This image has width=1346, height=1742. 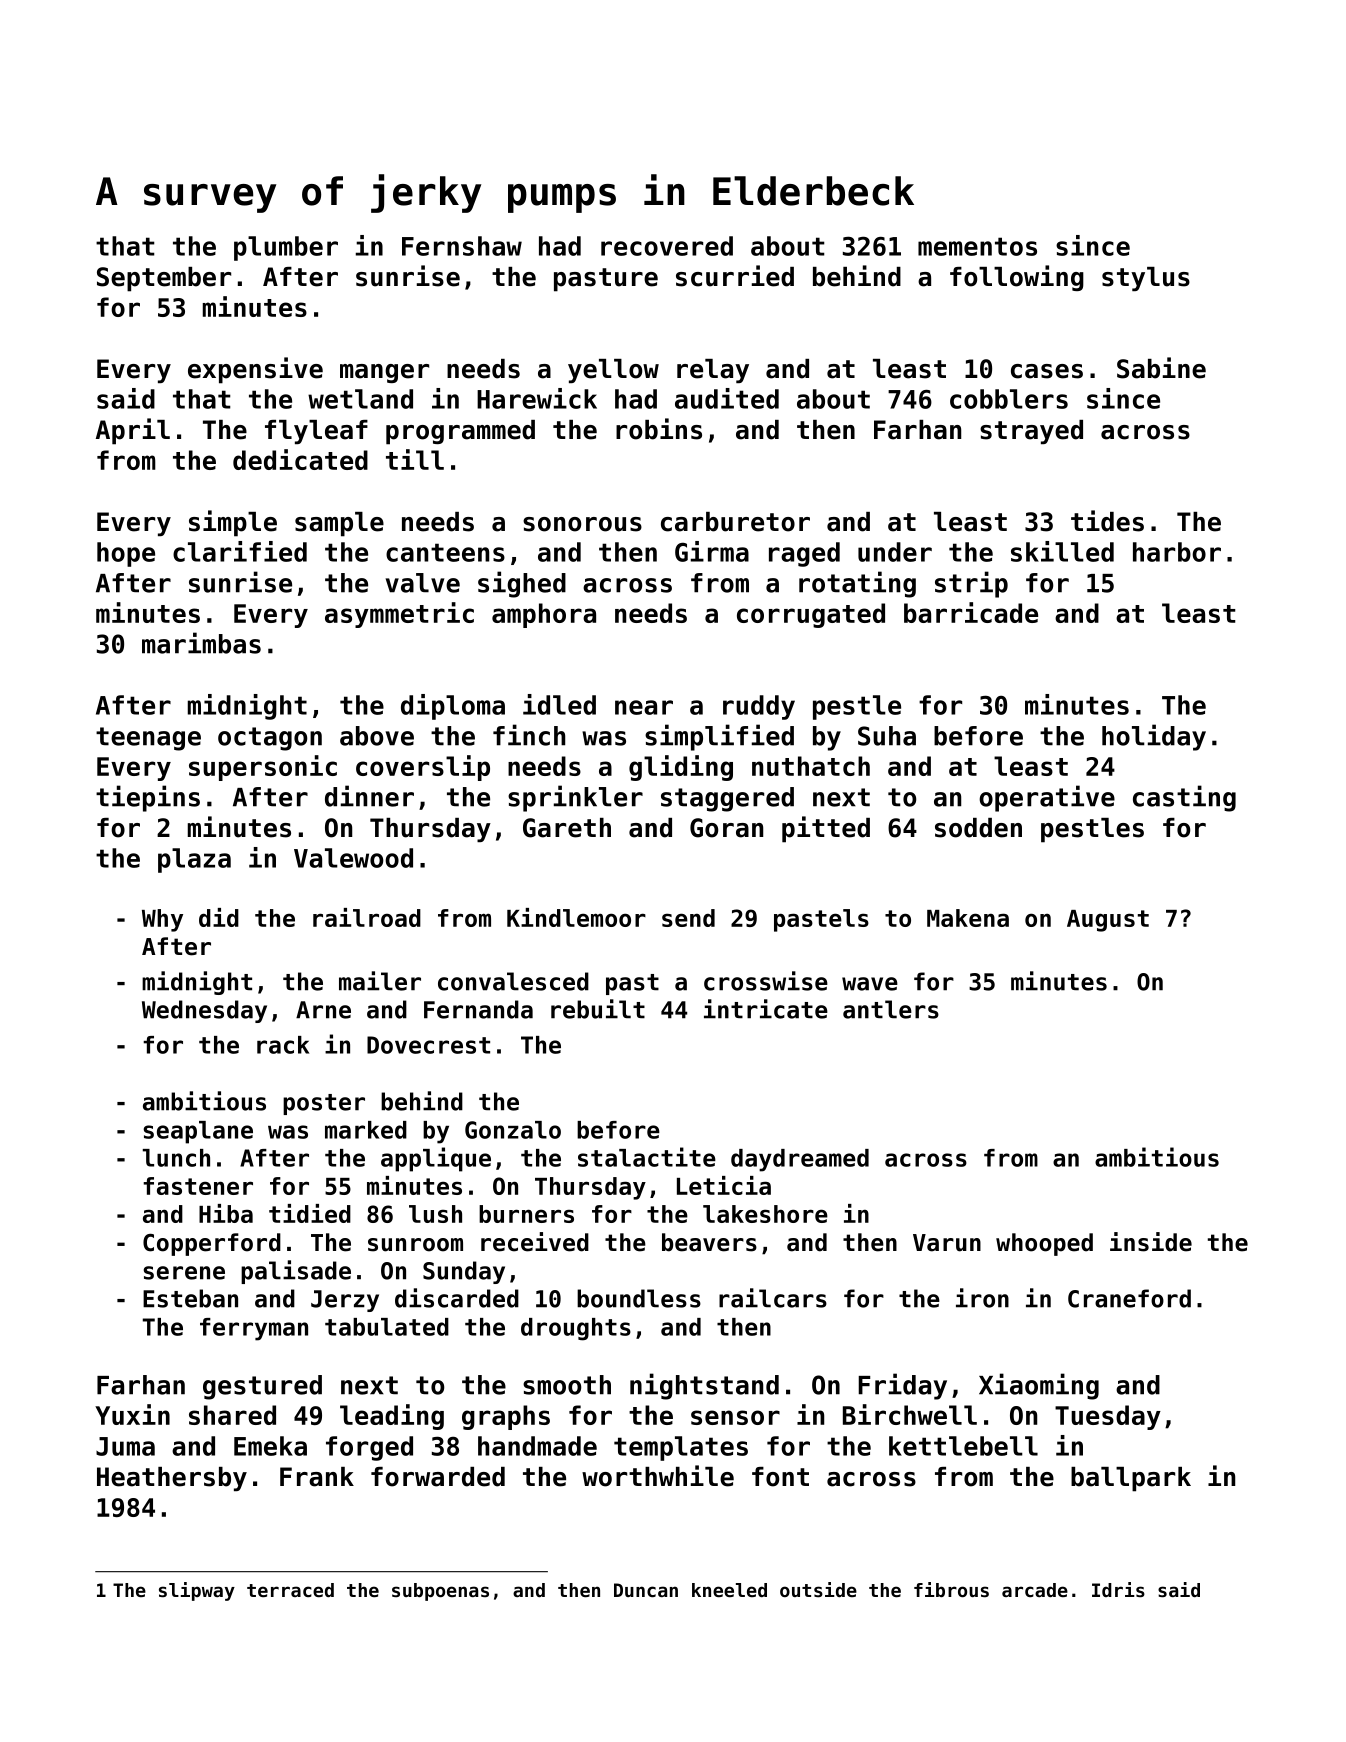 I want to click on forwarded, so click(x=438, y=1477).
